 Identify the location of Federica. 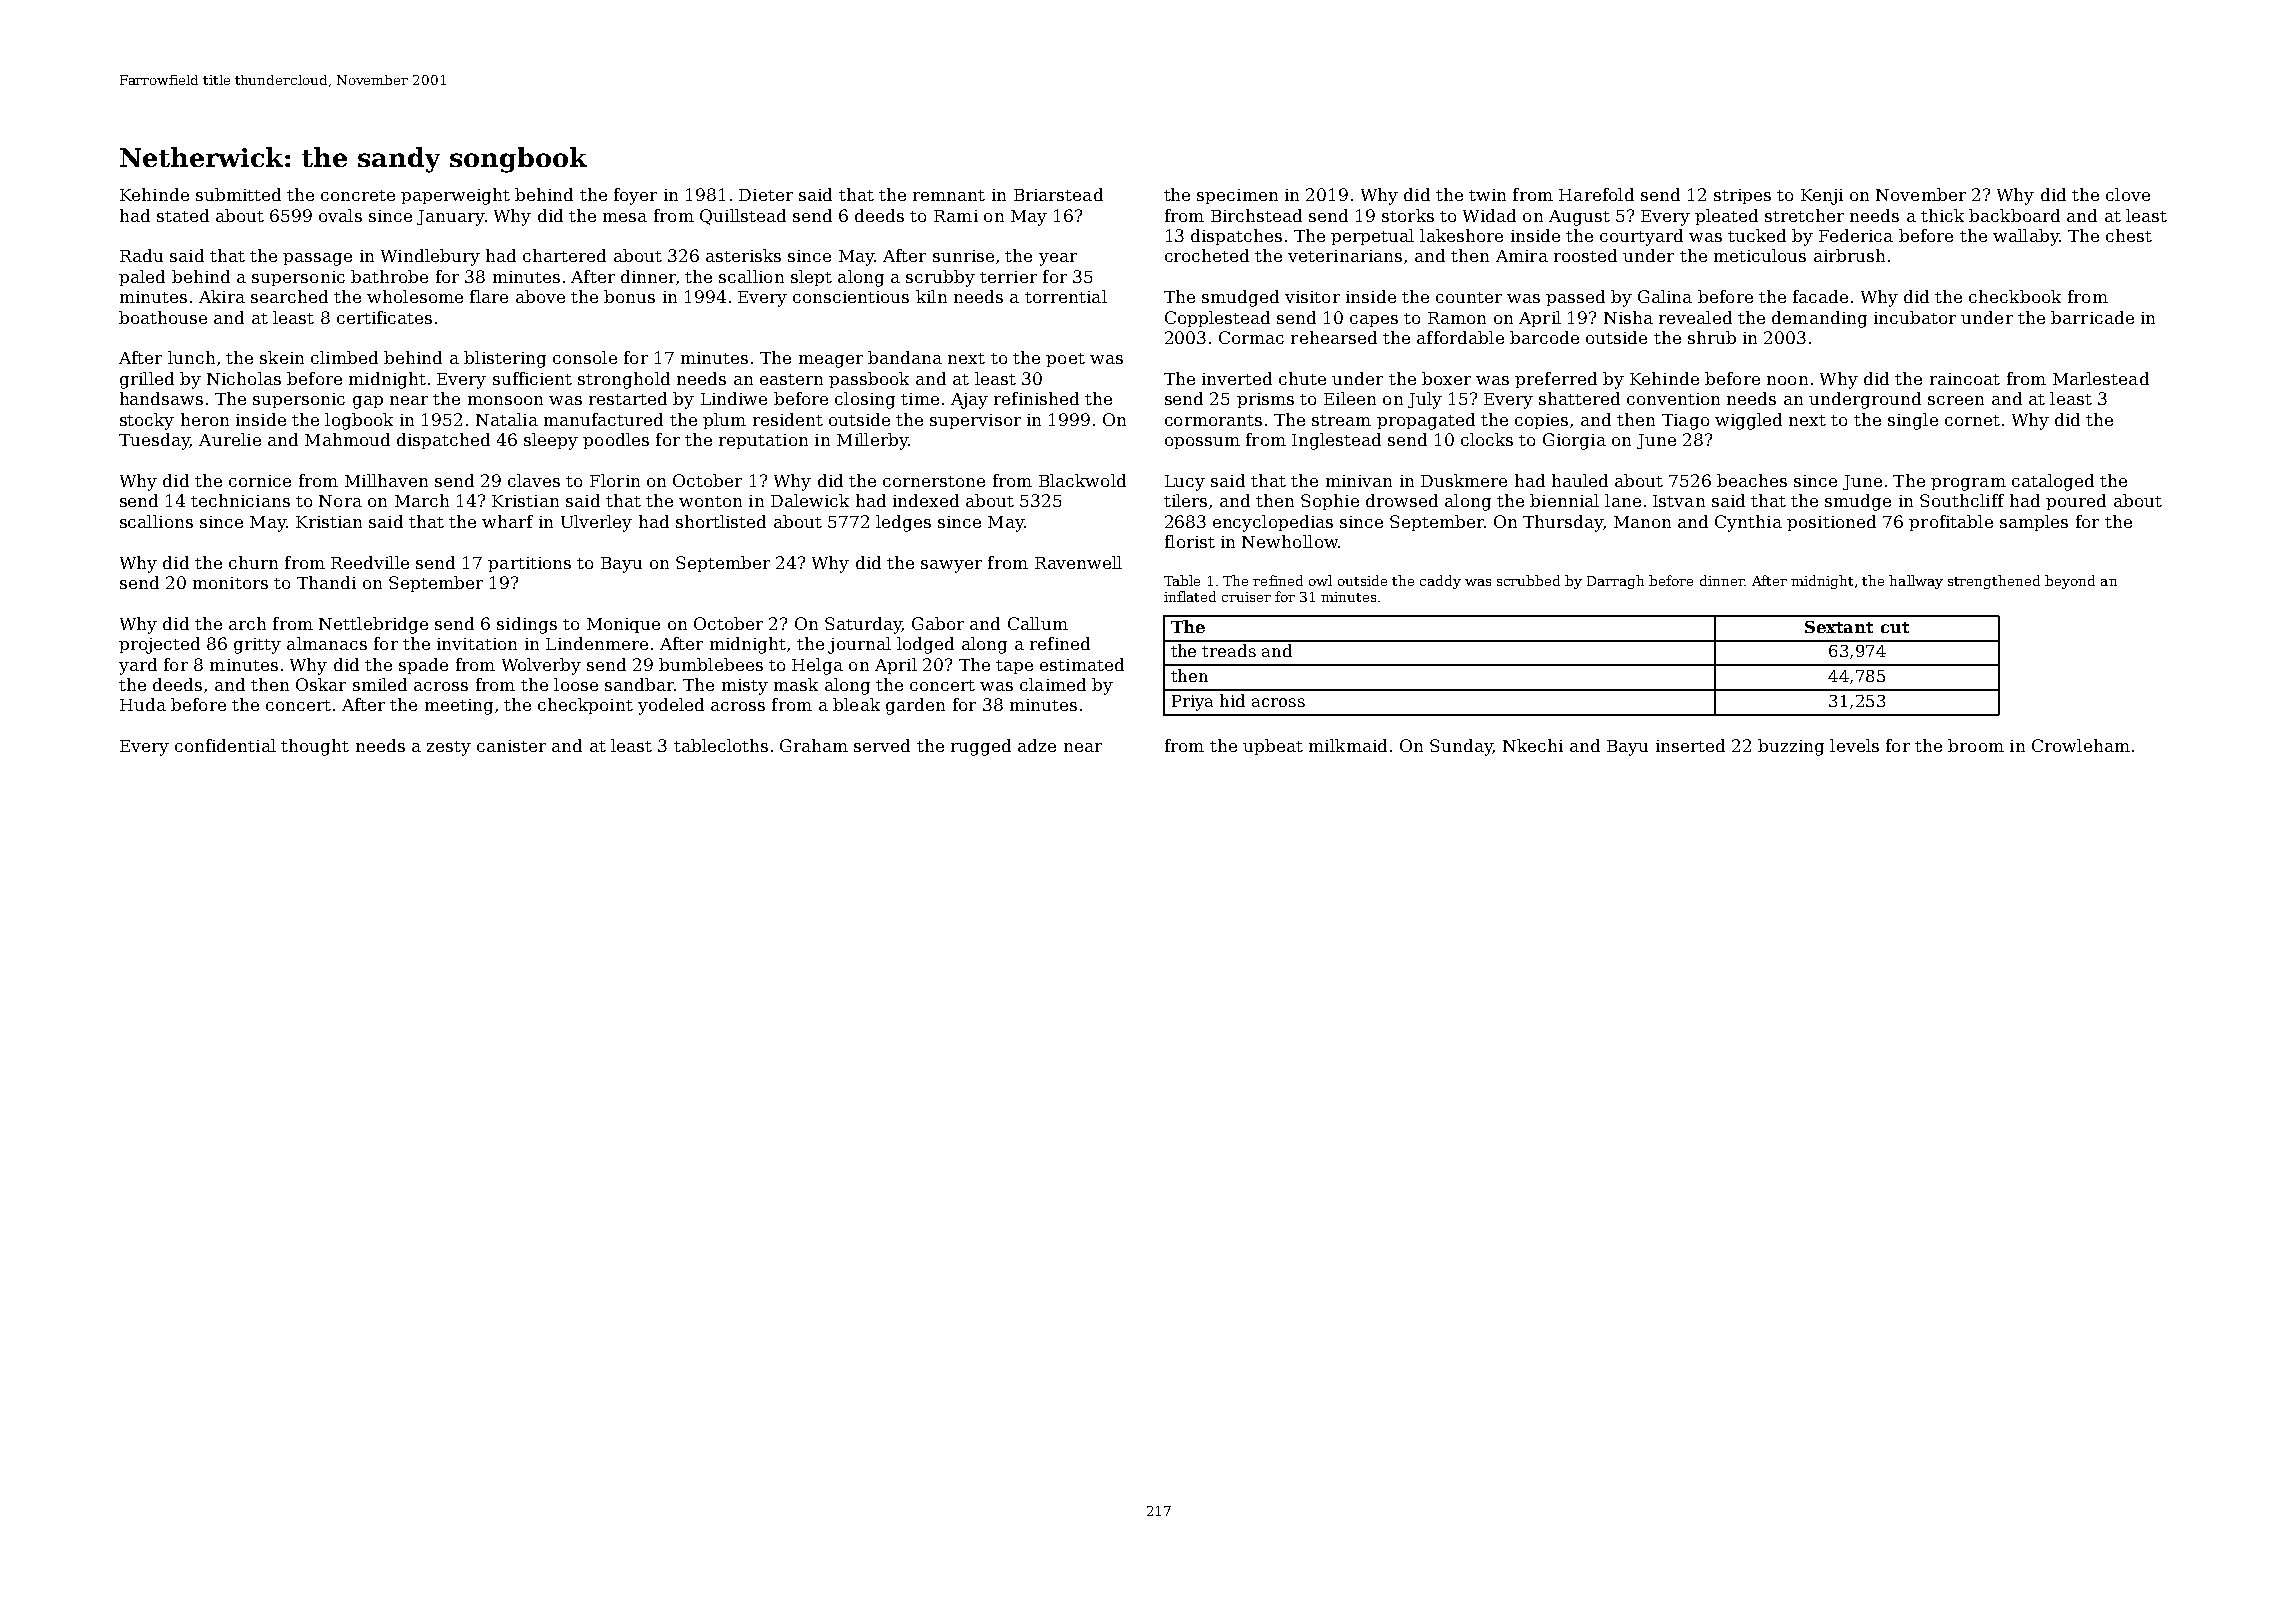
(1856, 235).
